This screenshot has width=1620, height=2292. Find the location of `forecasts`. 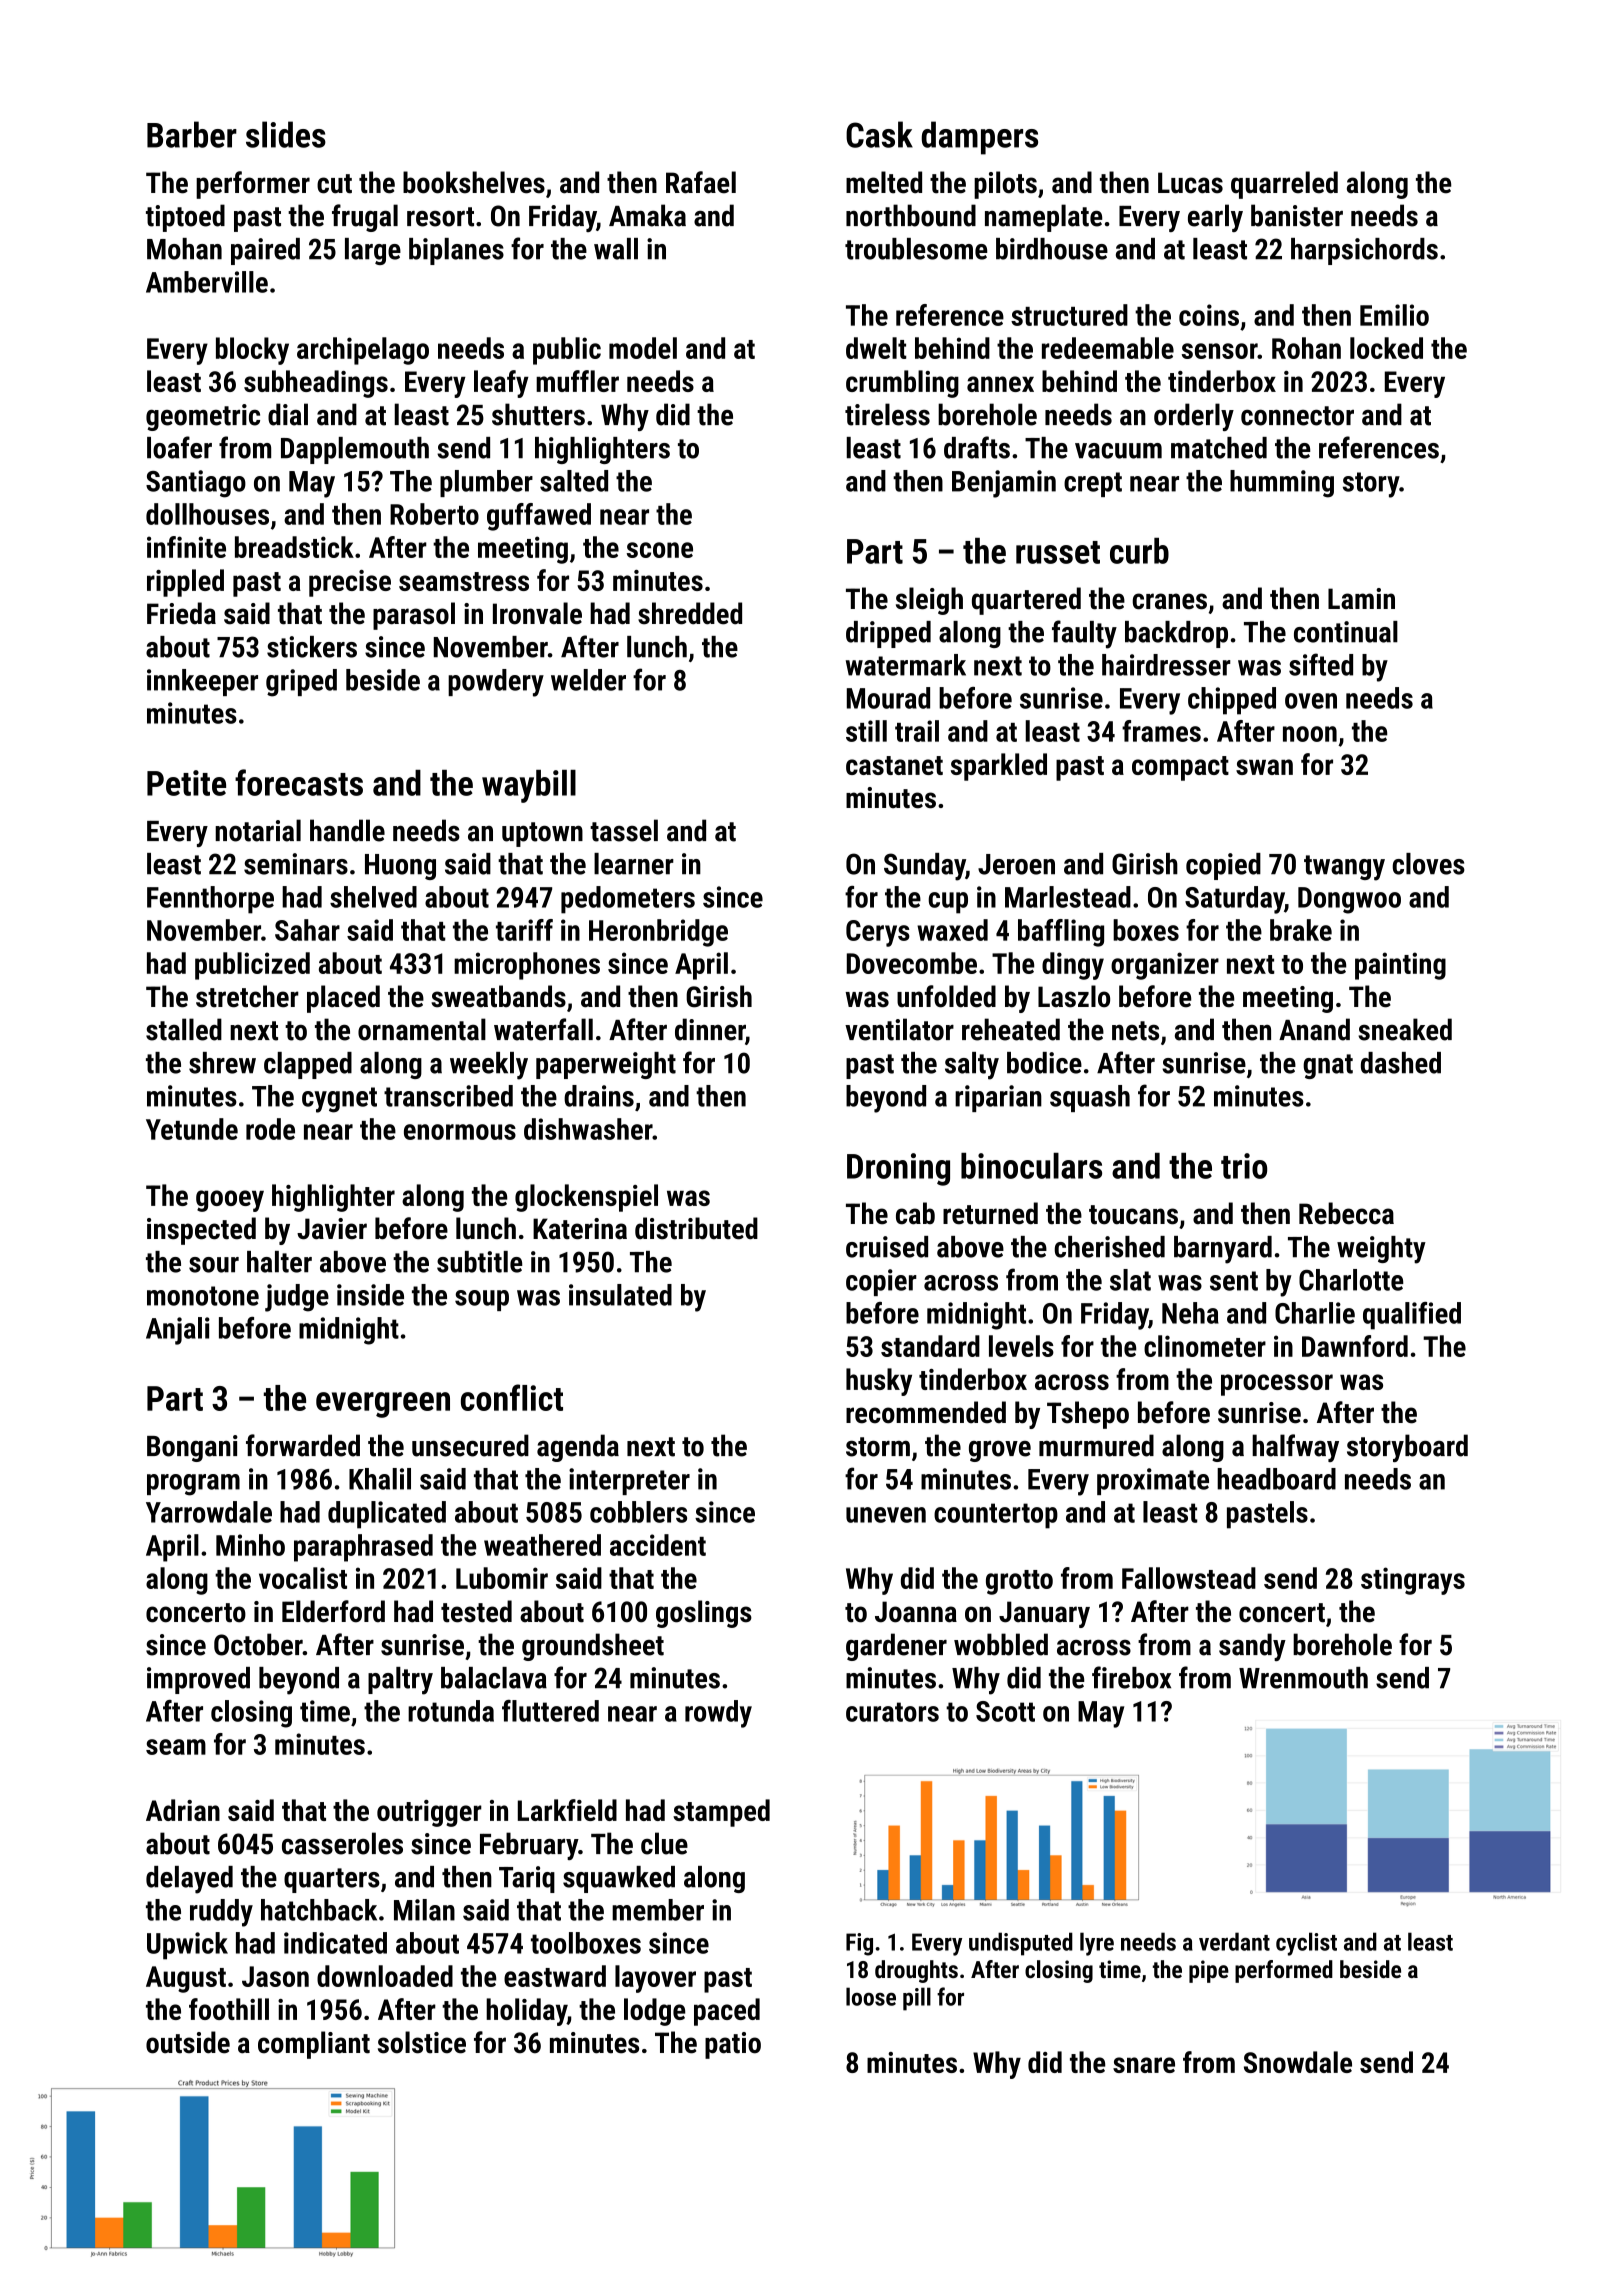

forecasts is located at coordinates (299, 782).
